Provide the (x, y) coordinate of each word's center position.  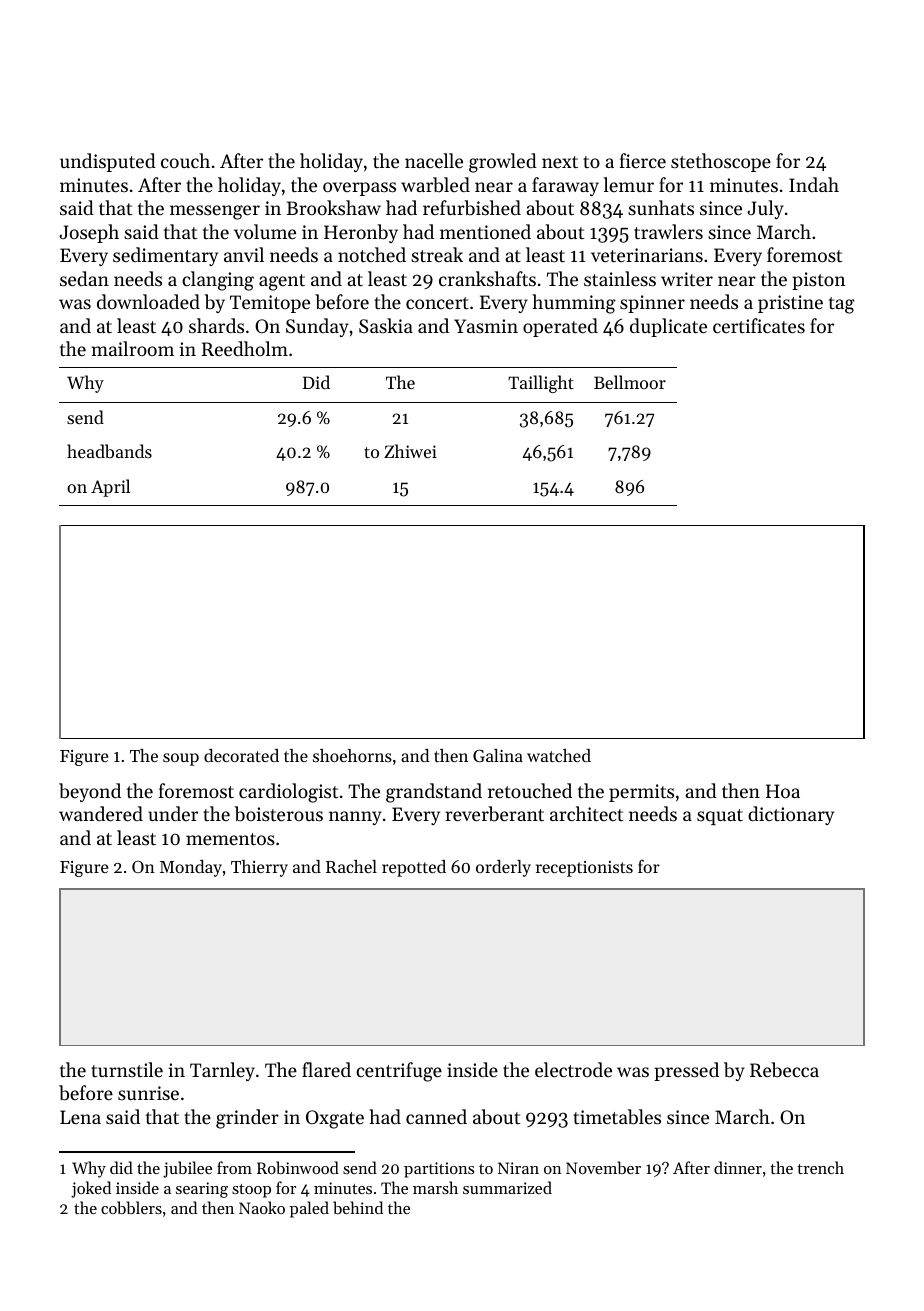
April (110, 488)
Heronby (361, 233)
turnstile (127, 1069)
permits (641, 793)
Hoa (783, 791)
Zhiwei (410, 451)
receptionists (584, 869)
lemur (629, 184)
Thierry (259, 868)
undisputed (108, 162)
